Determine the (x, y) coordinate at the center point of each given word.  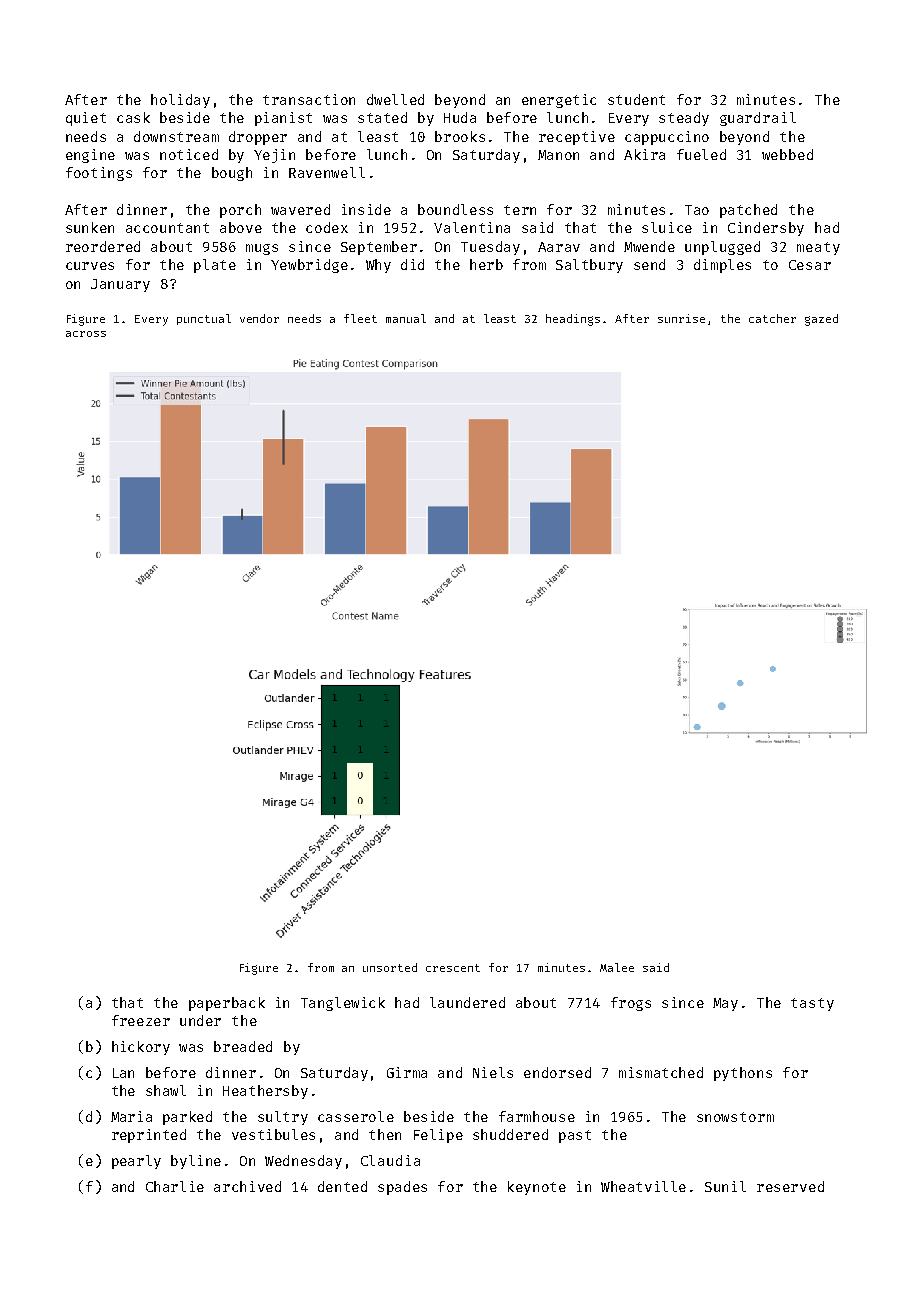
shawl (166, 1090)
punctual (204, 319)
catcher (772, 318)
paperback (227, 1004)
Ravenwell (327, 172)
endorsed (557, 1072)
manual (406, 318)
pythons (743, 1074)
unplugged (722, 248)
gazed (821, 320)
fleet (360, 318)
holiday (180, 101)
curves (90, 266)
